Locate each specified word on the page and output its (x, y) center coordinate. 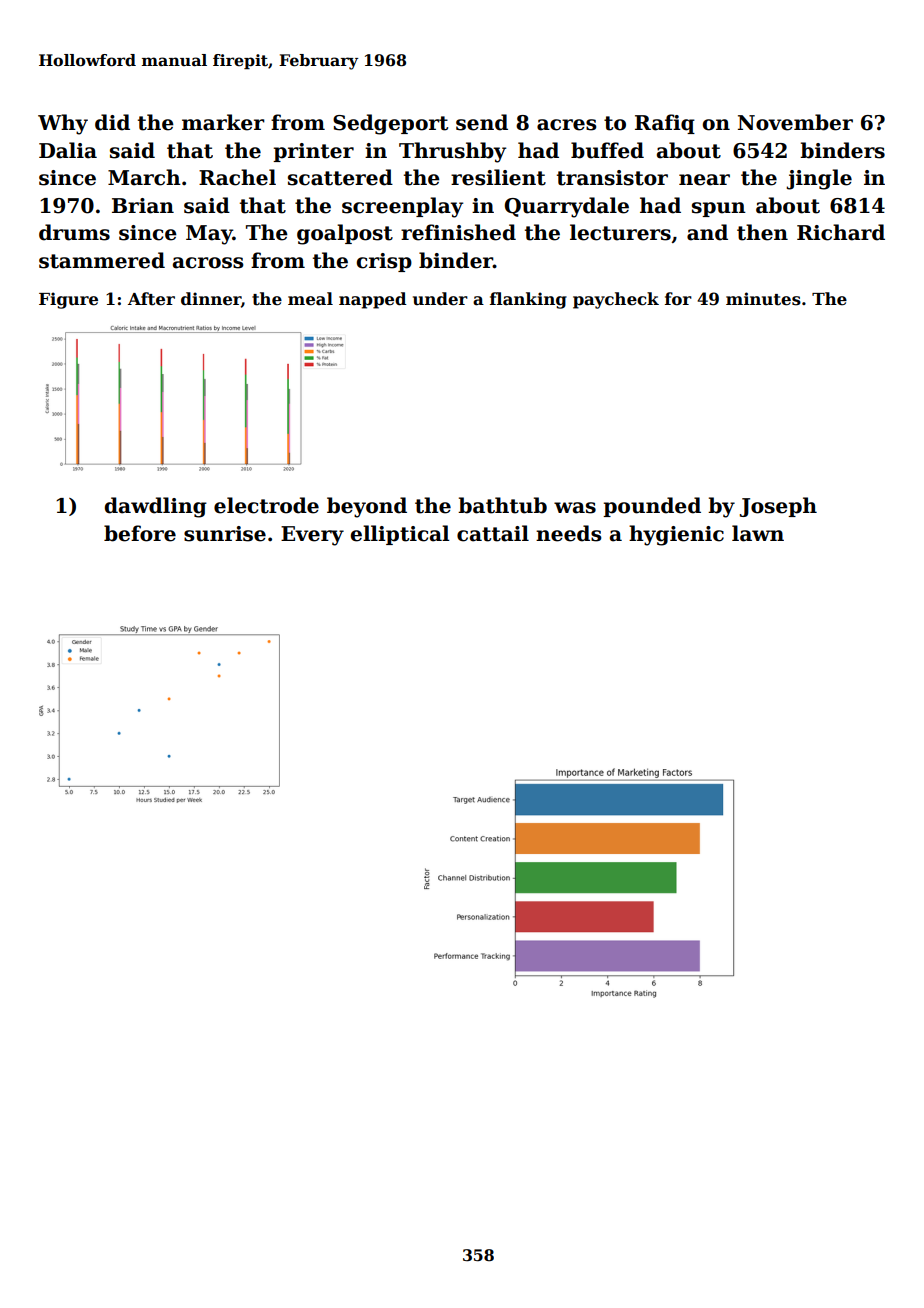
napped (373, 300)
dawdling (156, 507)
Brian (143, 206)
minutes (763, 299)
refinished (458, 232)
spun (719, 209)
